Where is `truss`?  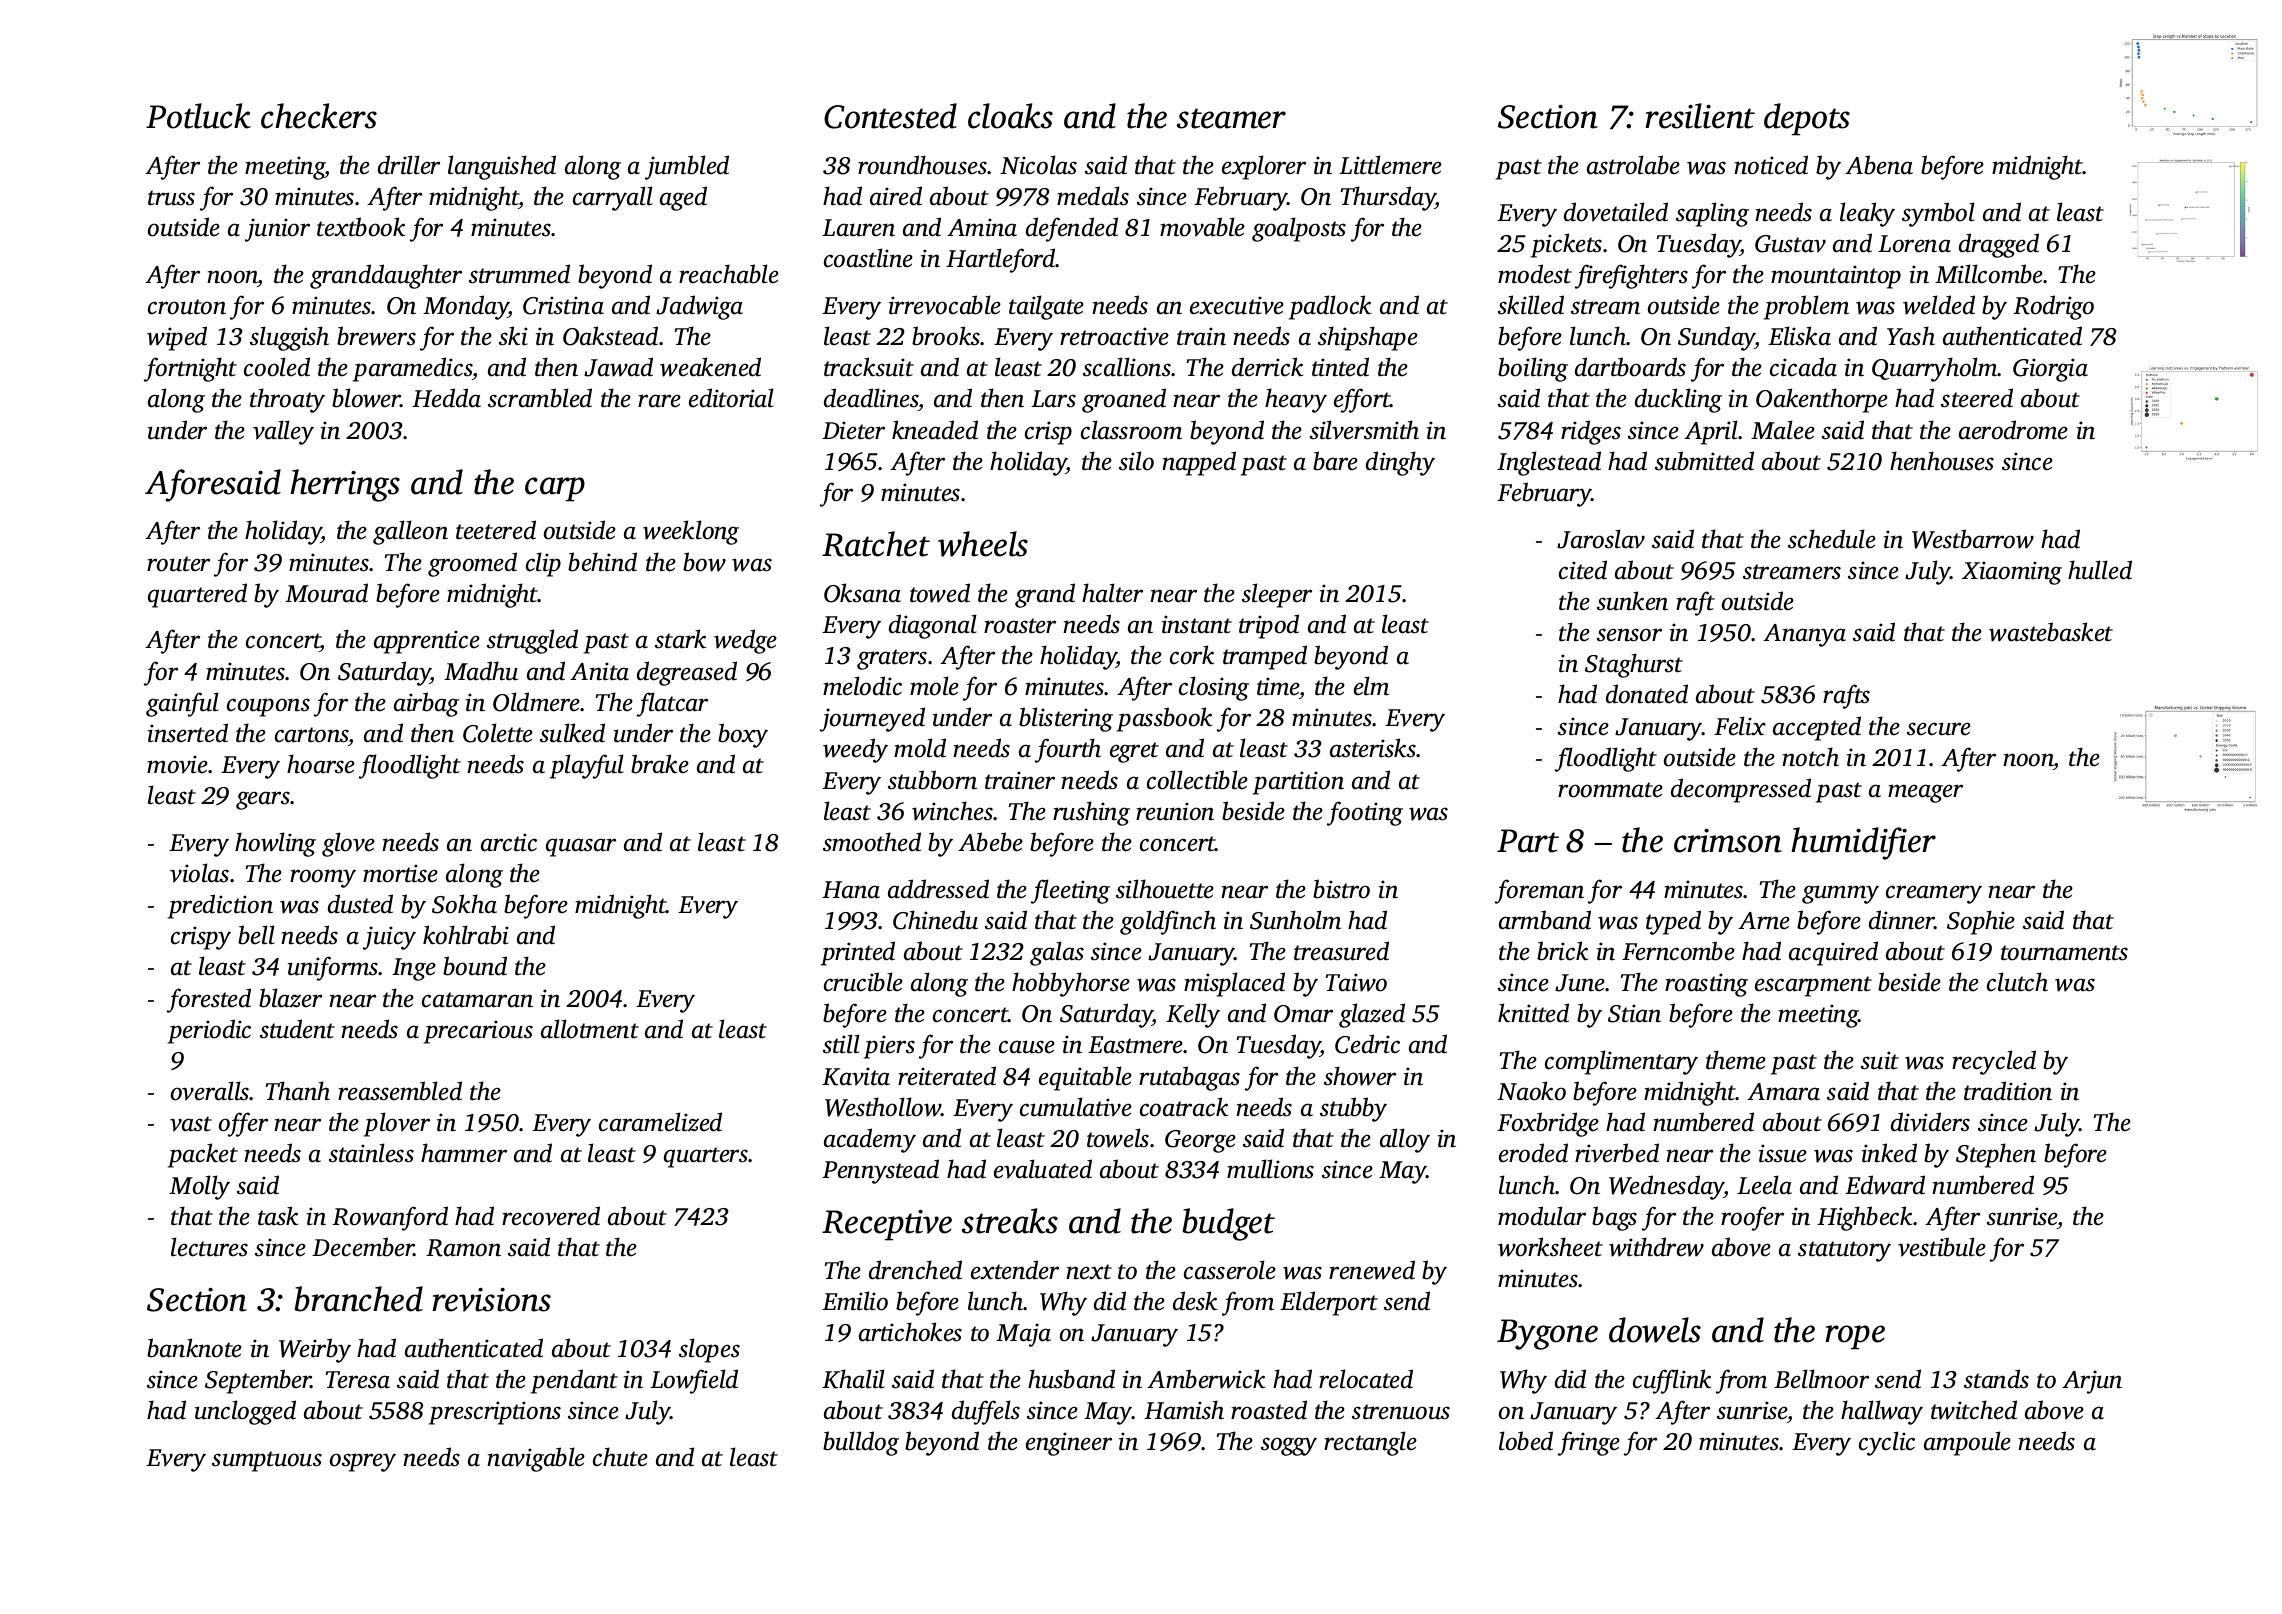
truss is located at coordinates (171, 198).
